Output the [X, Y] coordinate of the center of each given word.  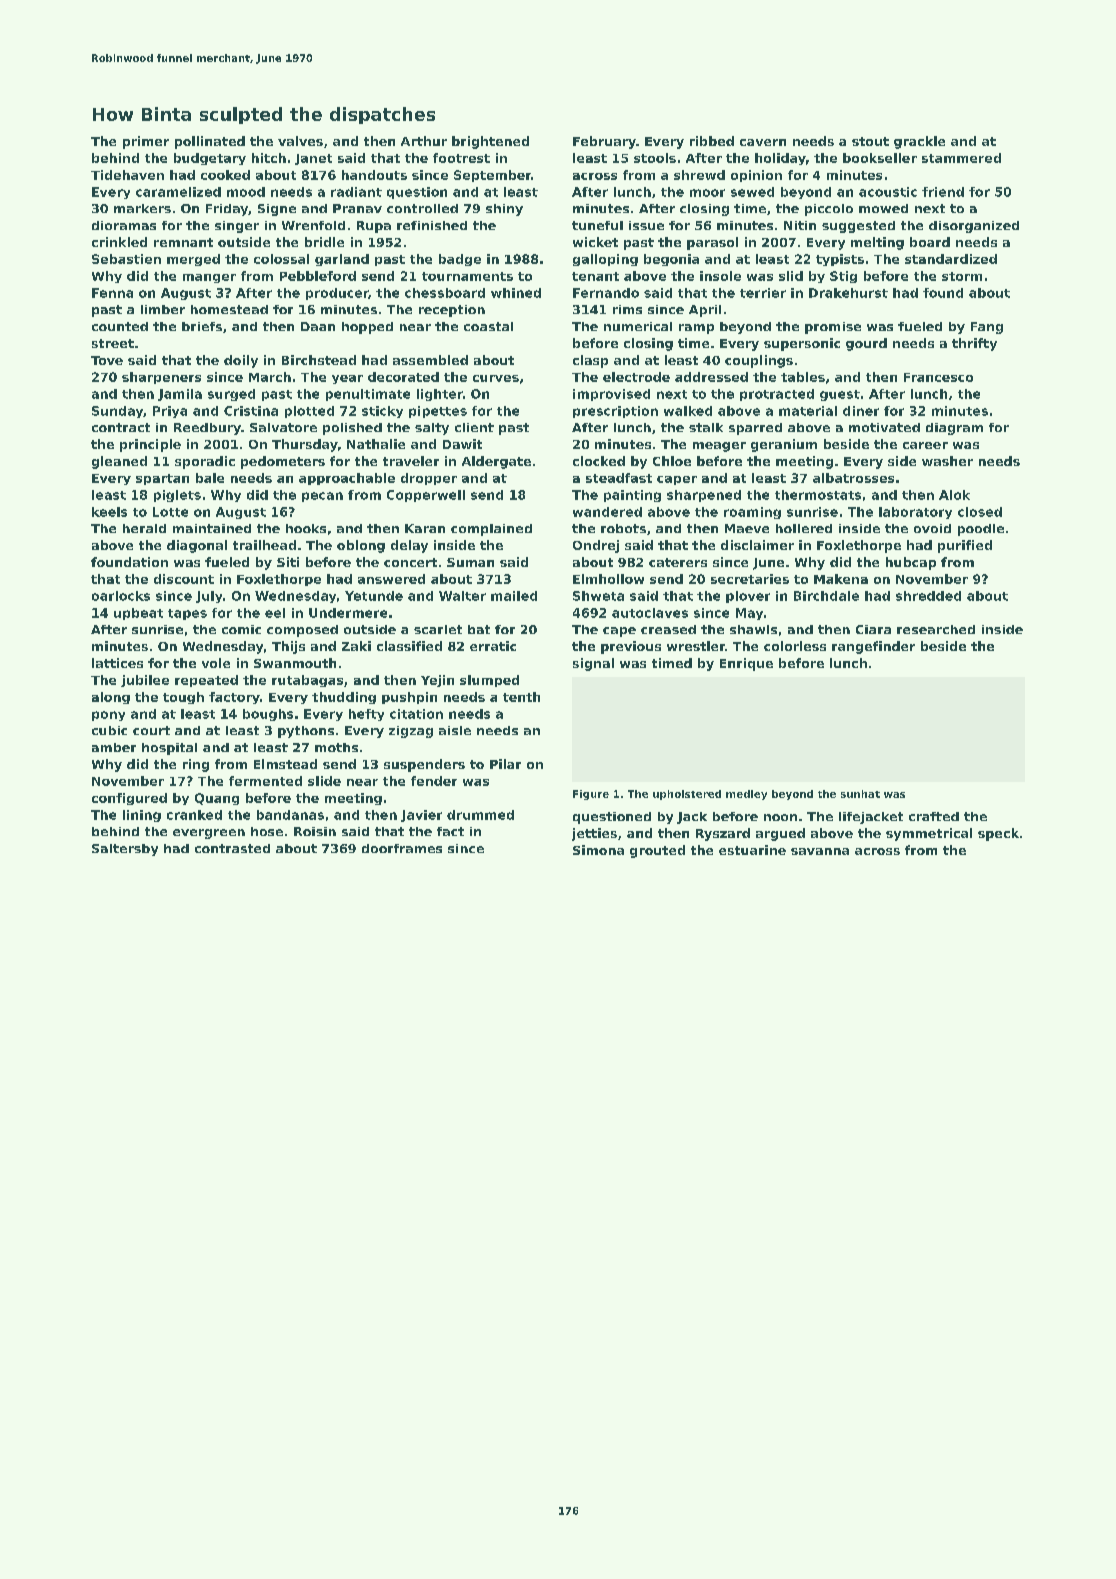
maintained [212, 528]
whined [516, 293]
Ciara [873, 629]
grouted [657, 851]
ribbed [712, 141]
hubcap [911, 563]
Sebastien [126, 259]
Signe [277, 210]
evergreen [209, 834]
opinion [756, 176]
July [209, 597]
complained [491, 530]
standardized [951, 259]
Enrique [746, 664]
